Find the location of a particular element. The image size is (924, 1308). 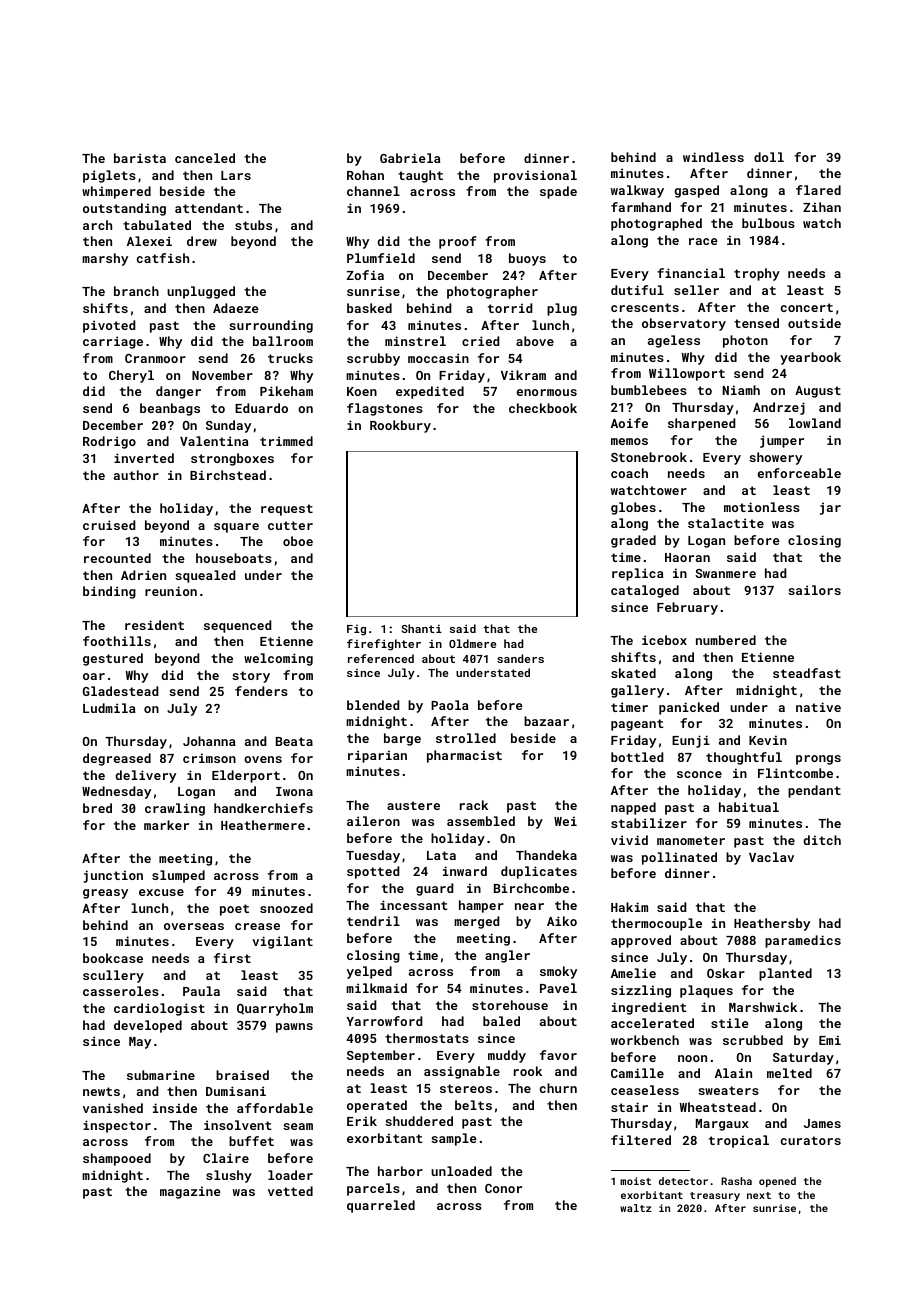

Lars is located at coordinates (236, 175).
